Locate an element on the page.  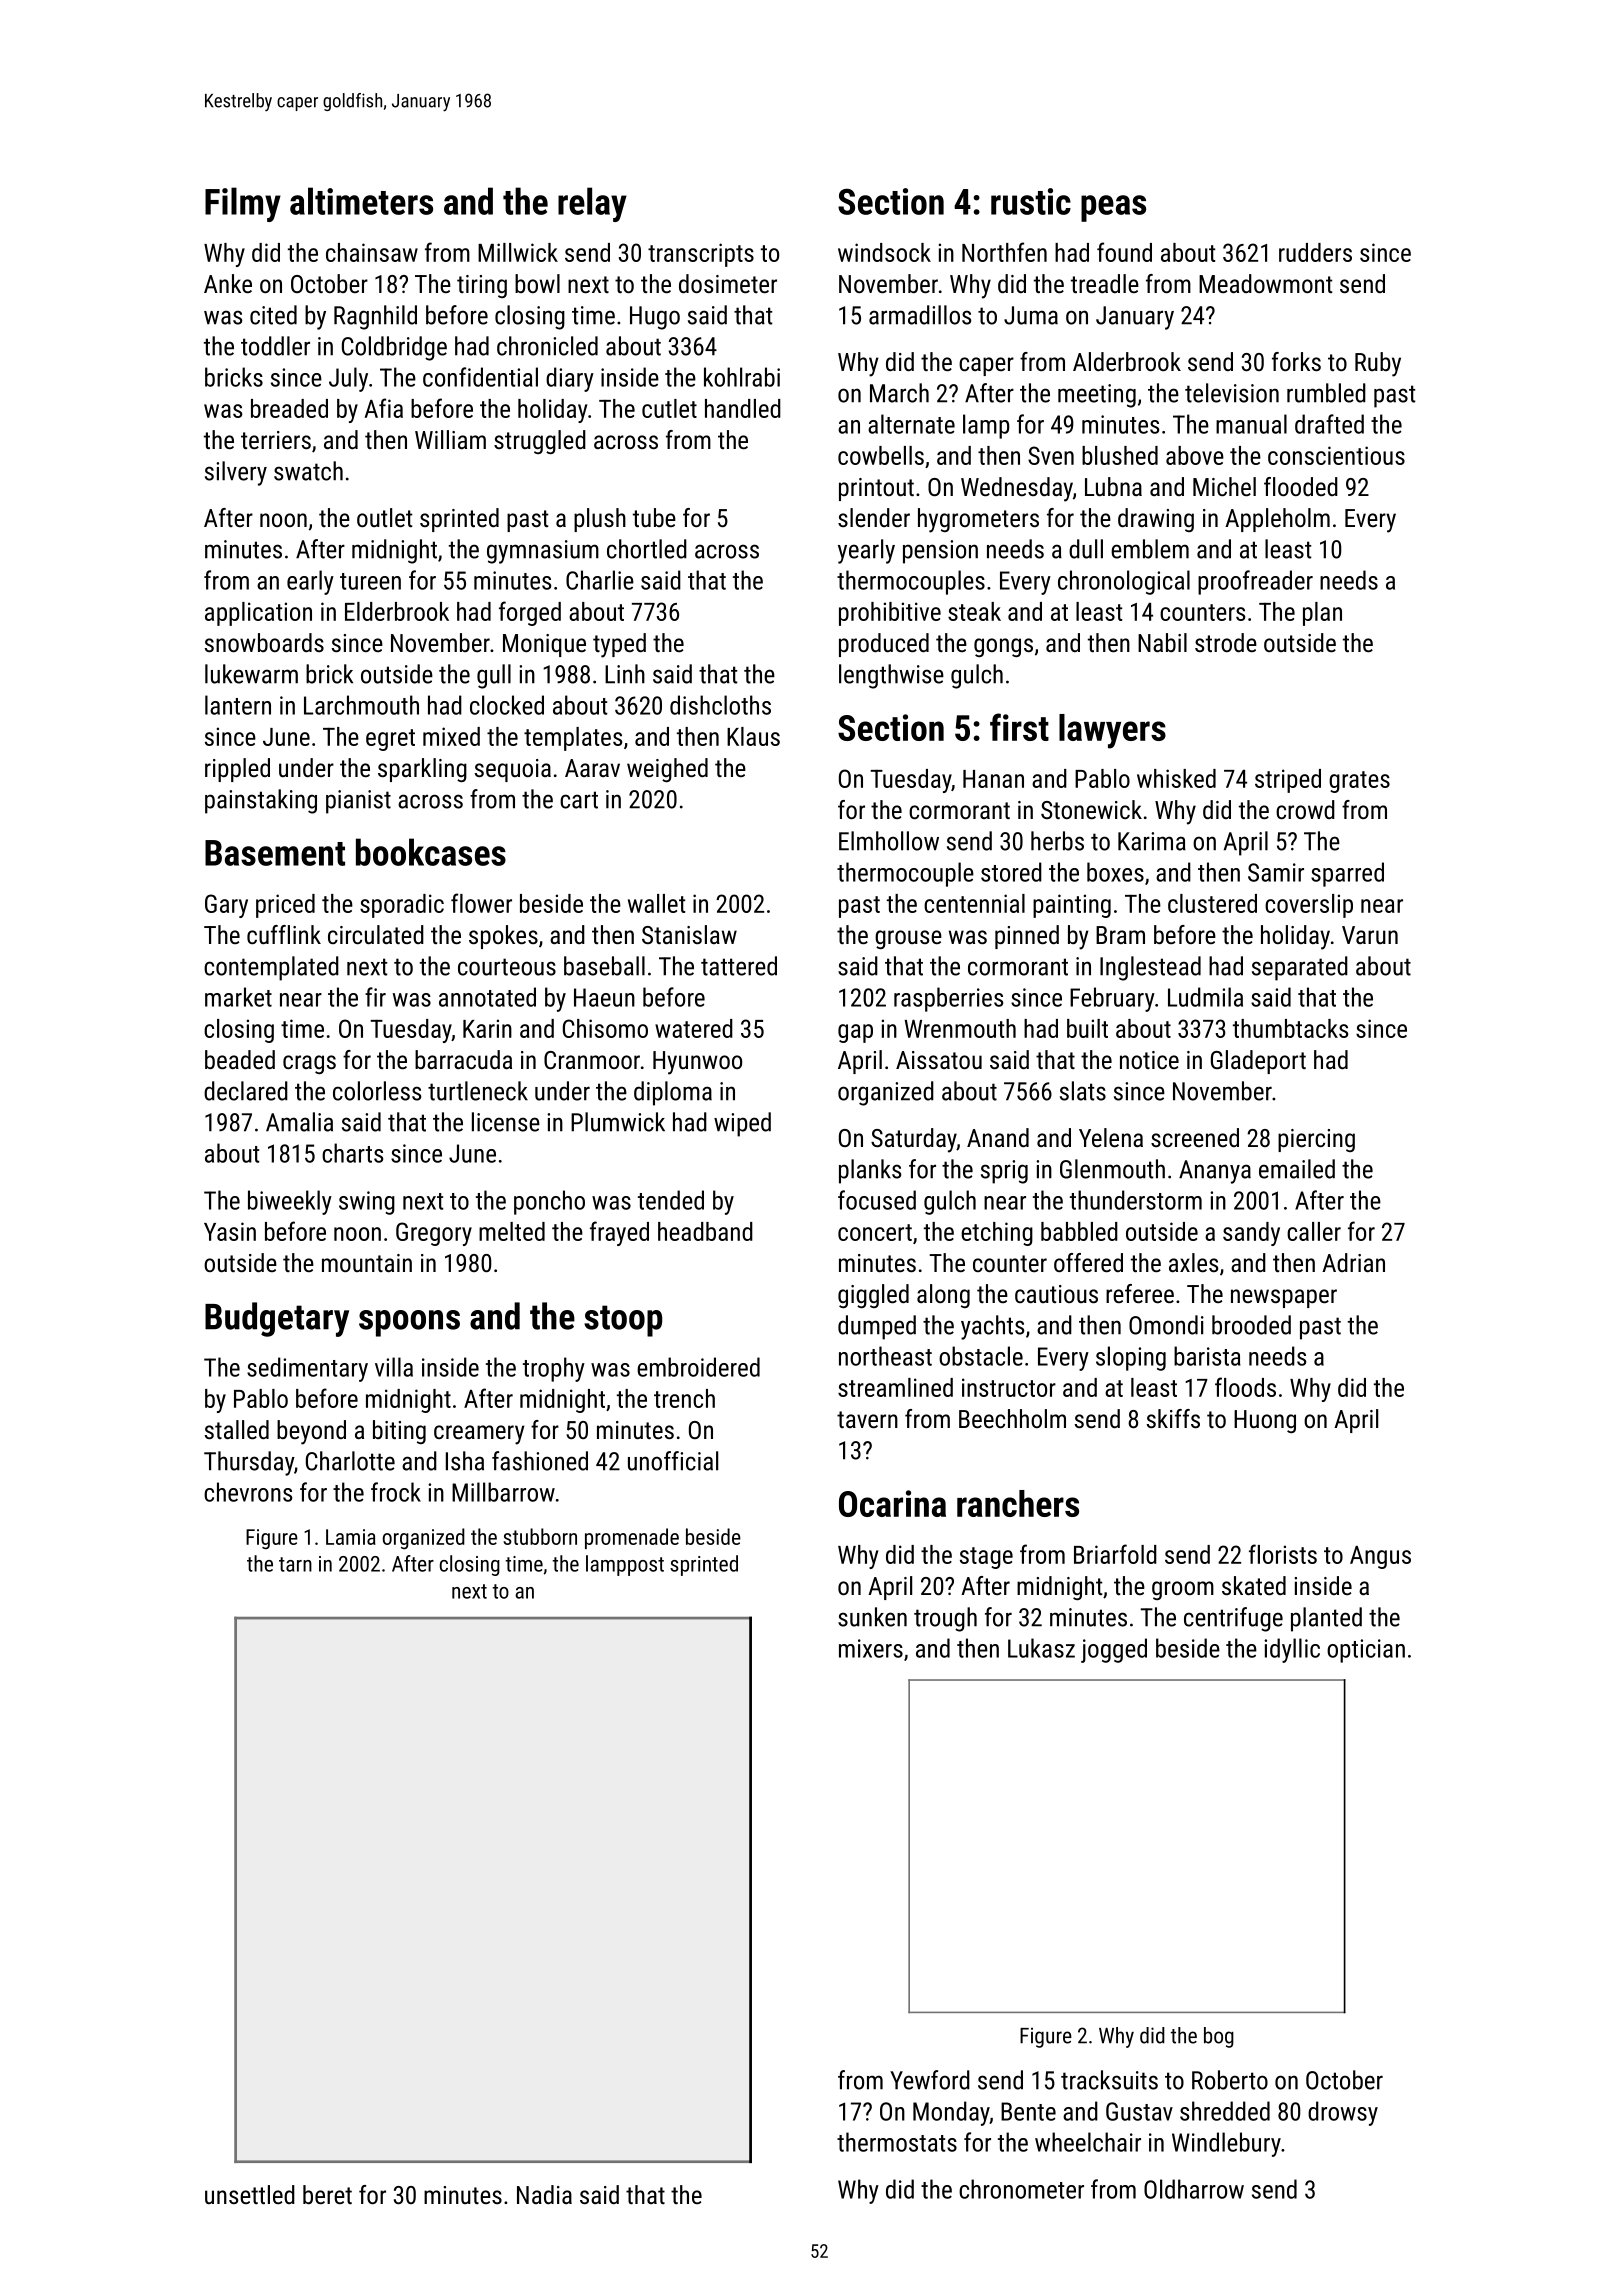
diary is located at coordinates (570, 379).
